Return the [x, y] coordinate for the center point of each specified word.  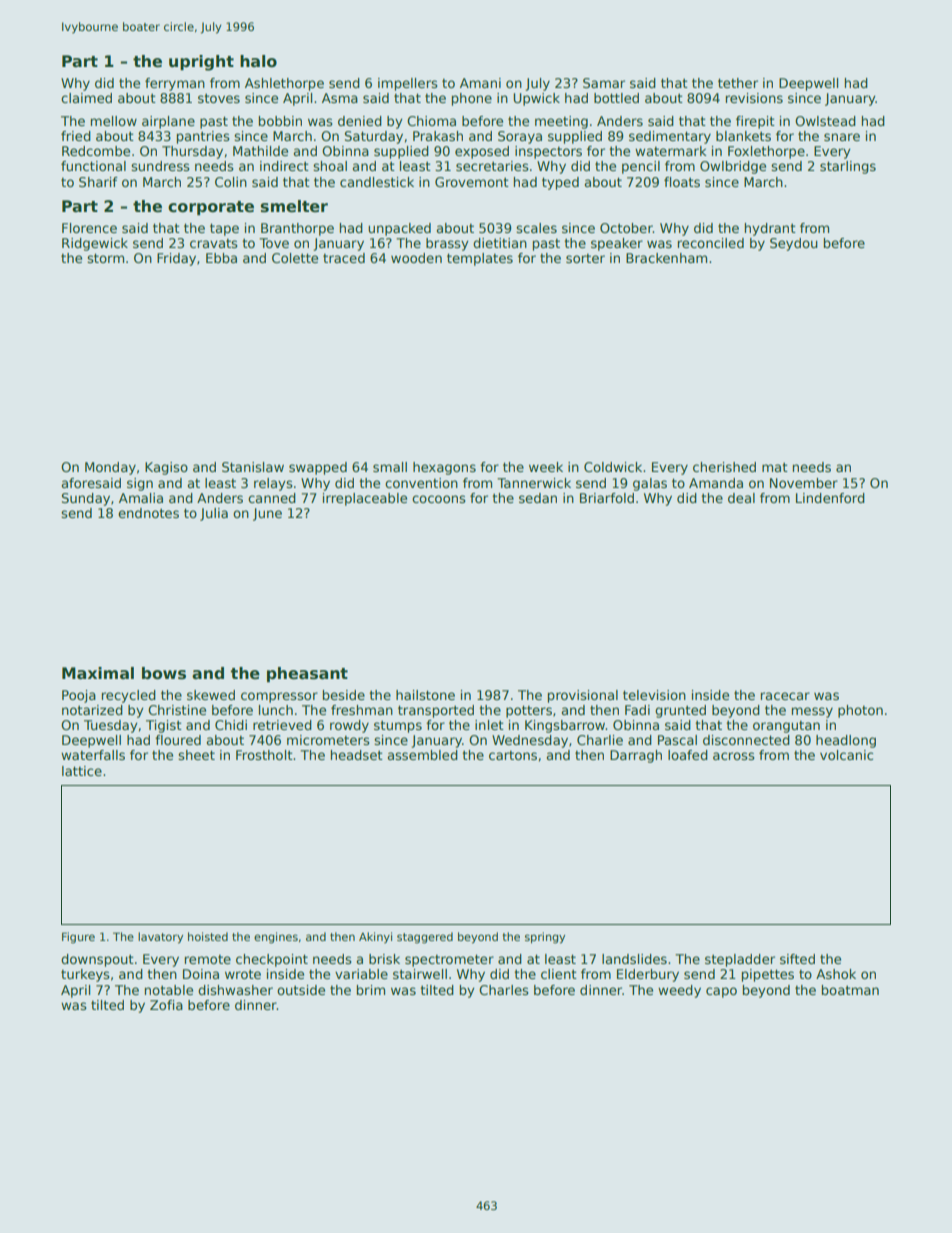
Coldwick [613, 467]
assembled [423, 755]
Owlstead [825, 121]
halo [258, 61]
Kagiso [166, 468]
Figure [78, 938]
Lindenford [830, 498]
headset [357, 755]
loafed [688, 755]
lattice [82, 771]
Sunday [86, 499]
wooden [416, 258]
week [546, 467]
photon [860, 711]
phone [472, 99]
